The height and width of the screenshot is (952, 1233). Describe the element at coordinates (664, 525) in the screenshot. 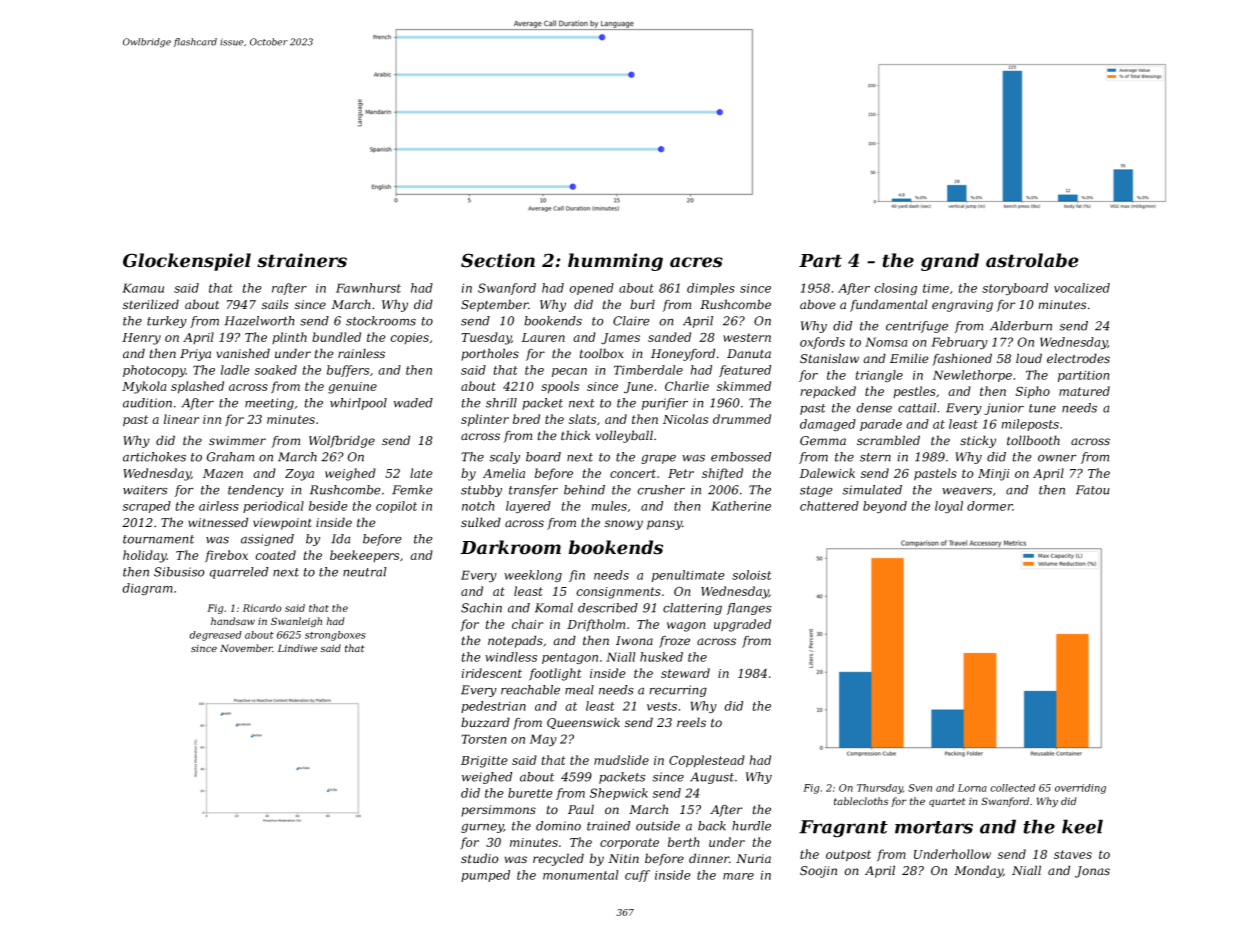

I see `pansy` at that location.
